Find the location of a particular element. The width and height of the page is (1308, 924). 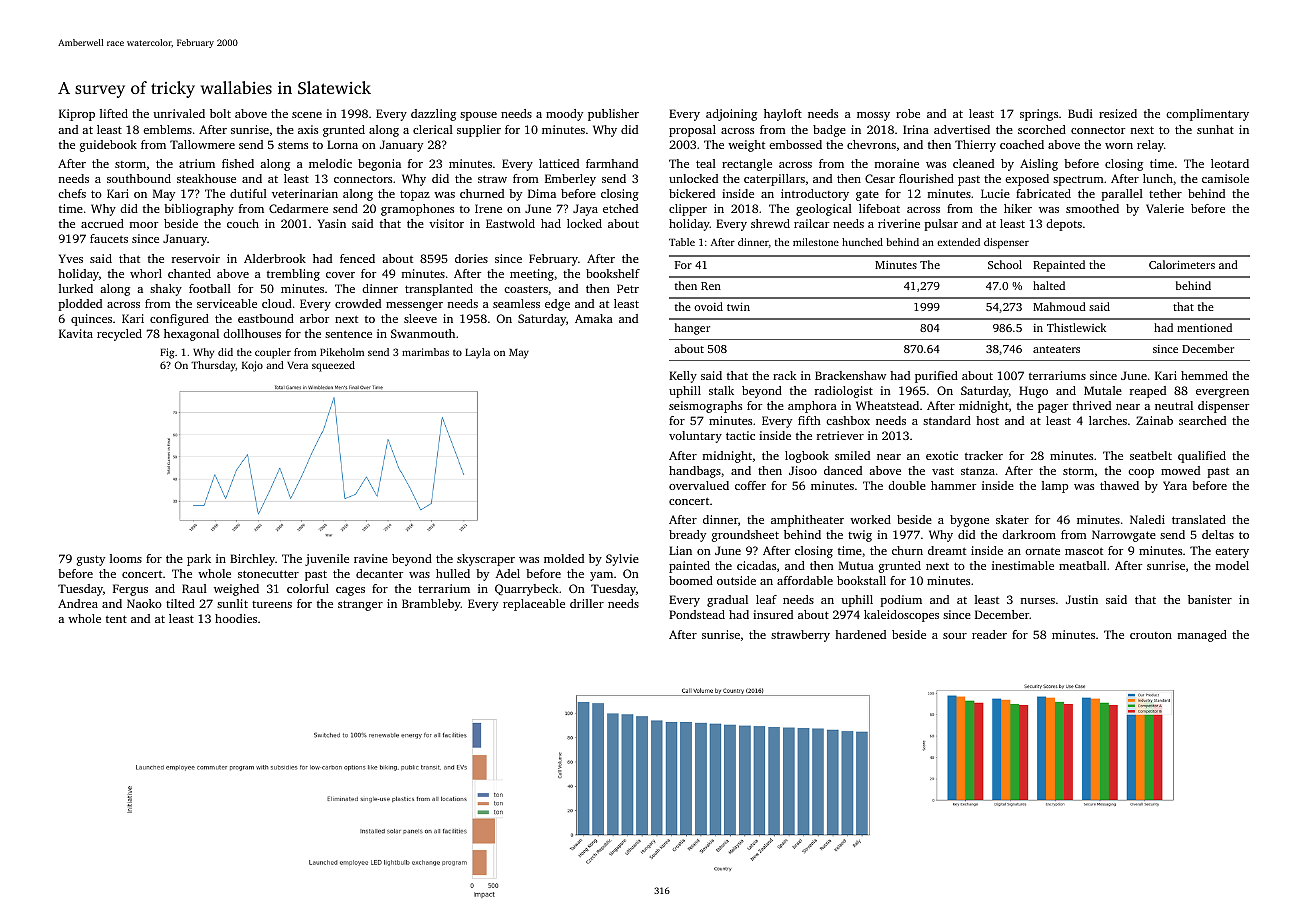

Kelly is located at coordinates (683, 377).
